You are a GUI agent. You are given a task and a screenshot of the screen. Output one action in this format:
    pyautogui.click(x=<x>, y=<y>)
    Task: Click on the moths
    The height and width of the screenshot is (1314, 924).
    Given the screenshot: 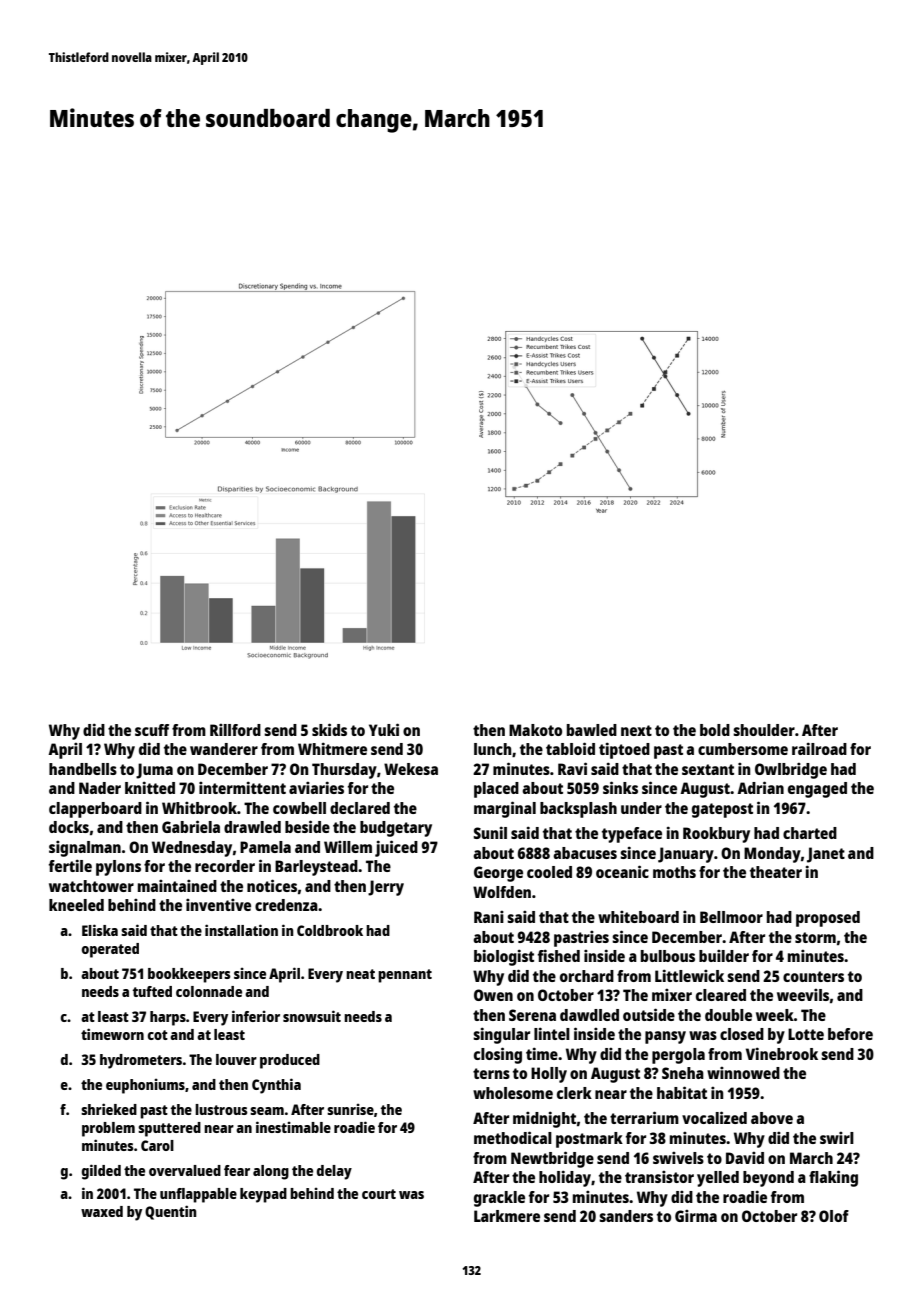 What is the action you would take?
    pyautogui.click(x=674, y=872)
